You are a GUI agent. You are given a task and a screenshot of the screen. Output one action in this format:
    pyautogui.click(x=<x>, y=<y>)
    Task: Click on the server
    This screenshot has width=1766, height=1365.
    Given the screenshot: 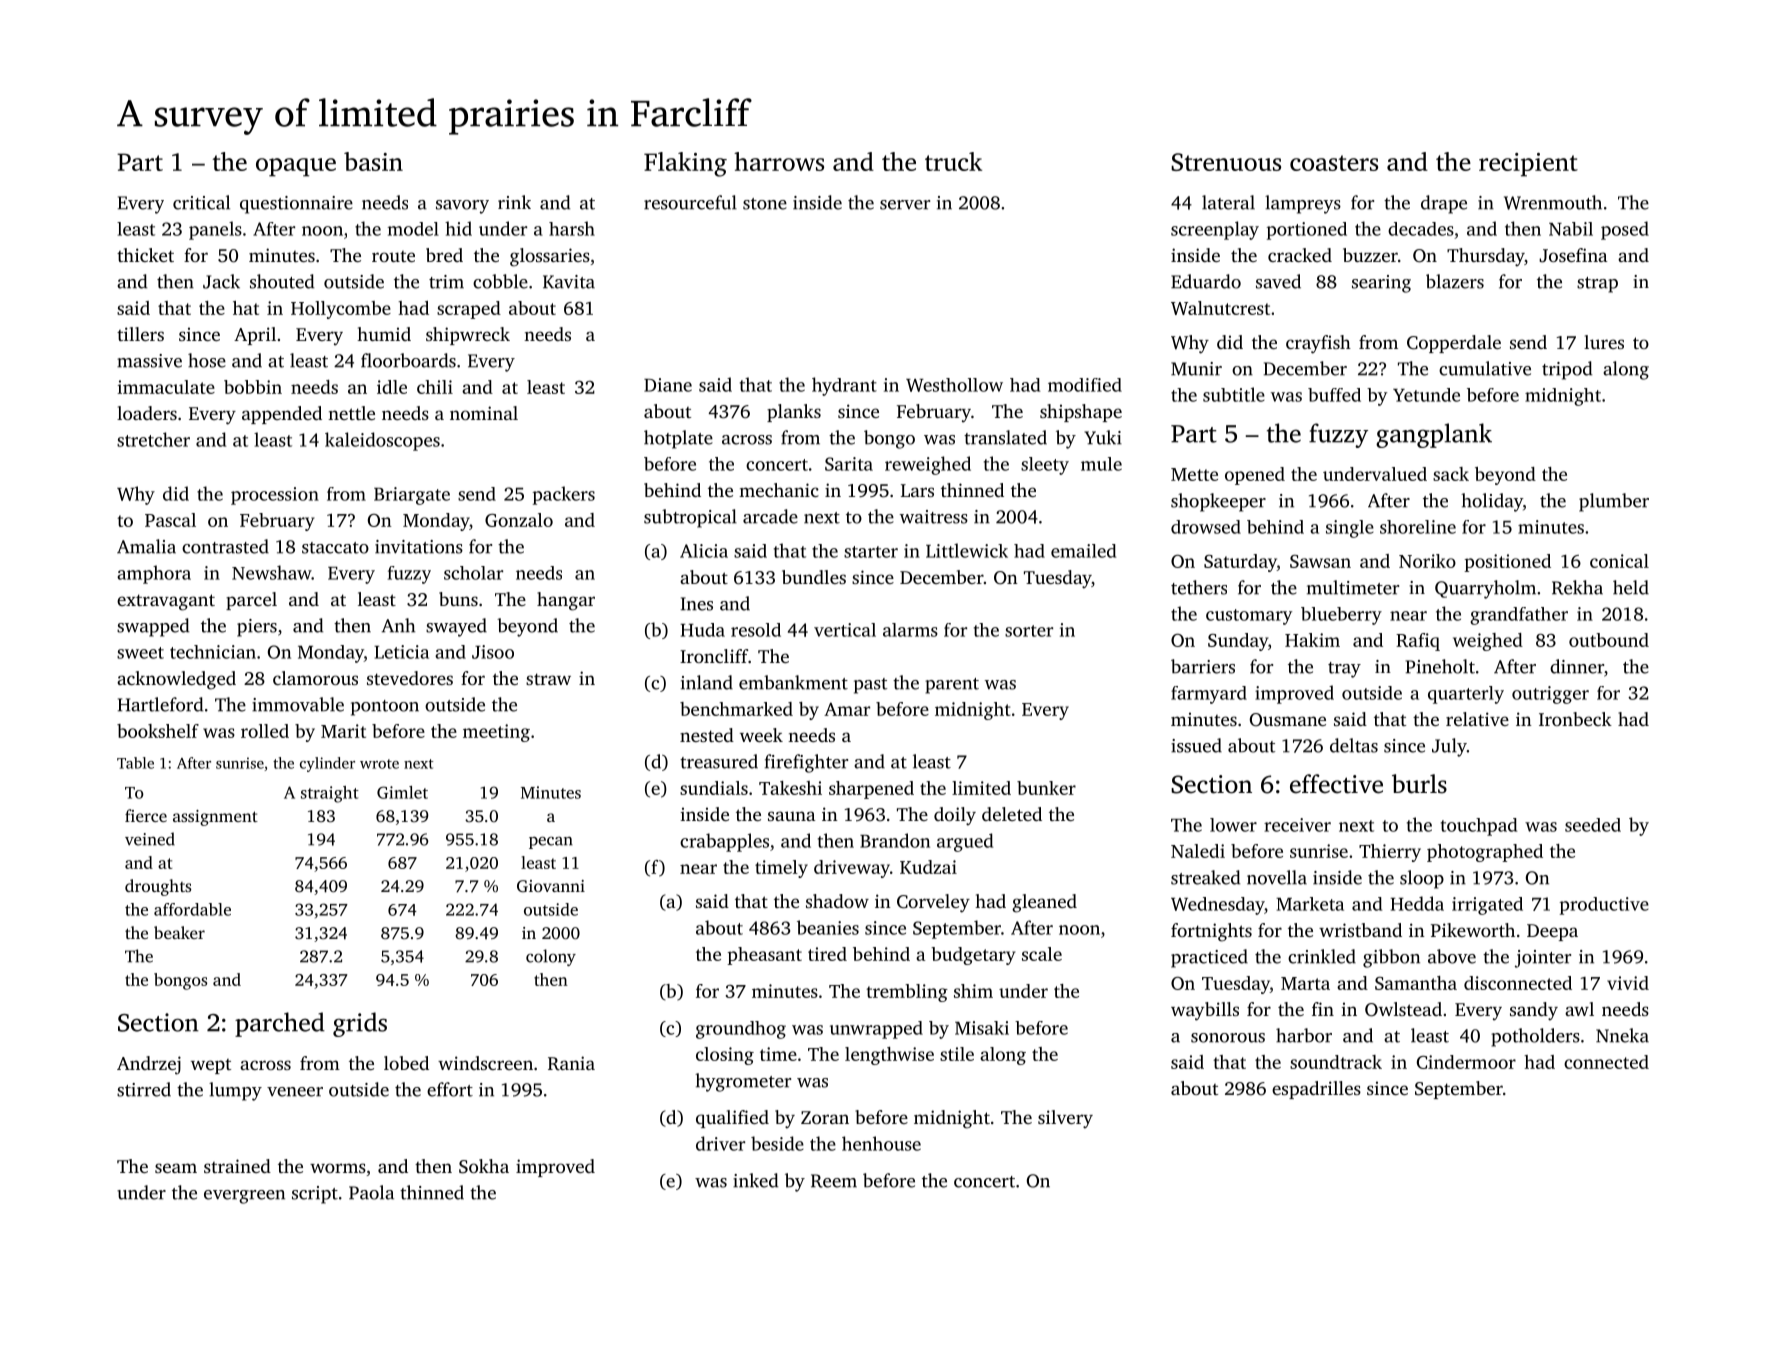 What is the action you would take?
    pyautogui.click(x=905, y=205)
